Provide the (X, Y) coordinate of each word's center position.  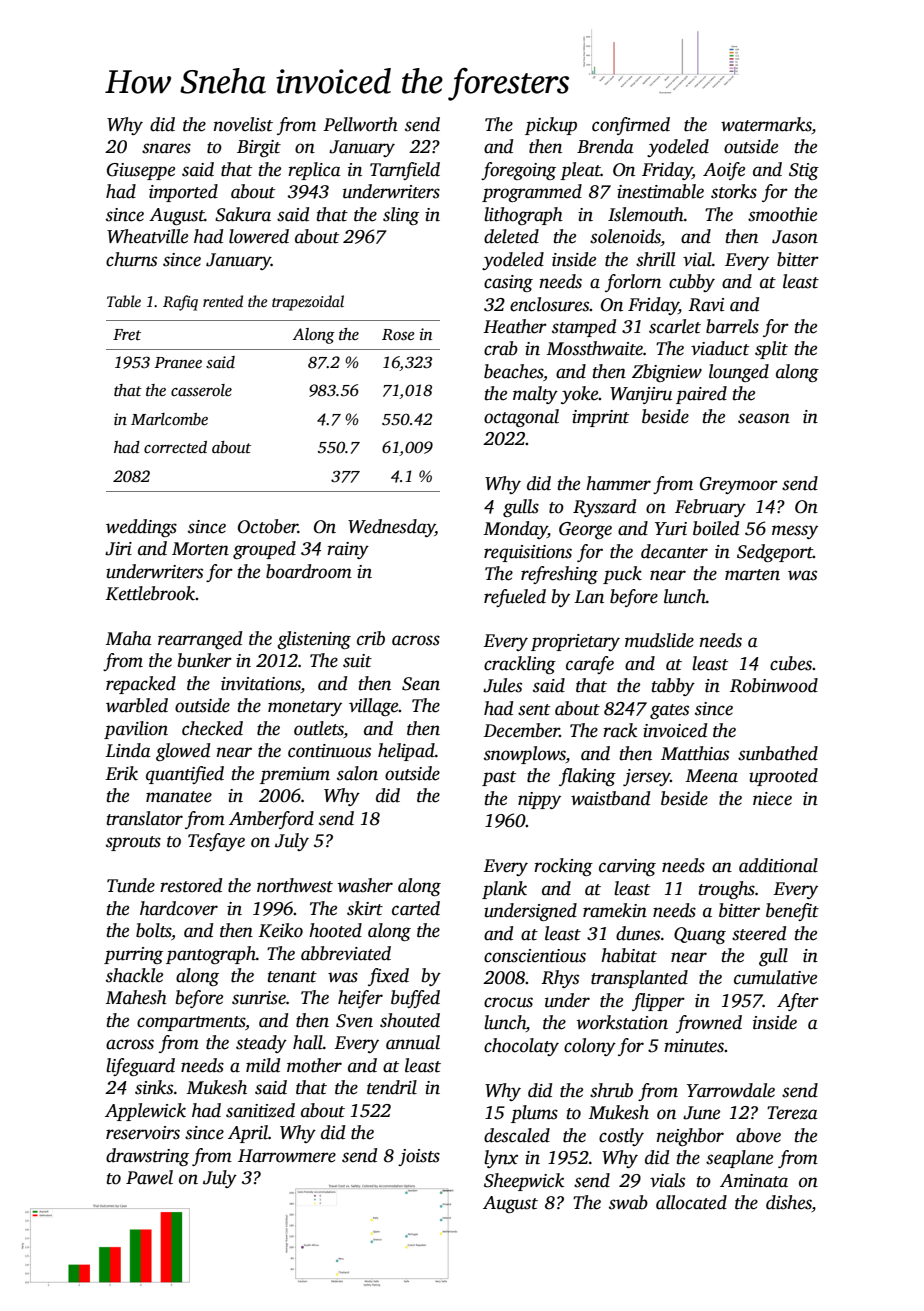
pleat (580, 171)
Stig (804, 171)
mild (263, 1065)
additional (778, 865)
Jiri (118, 549)
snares (166, 148)
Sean (421, 684)
